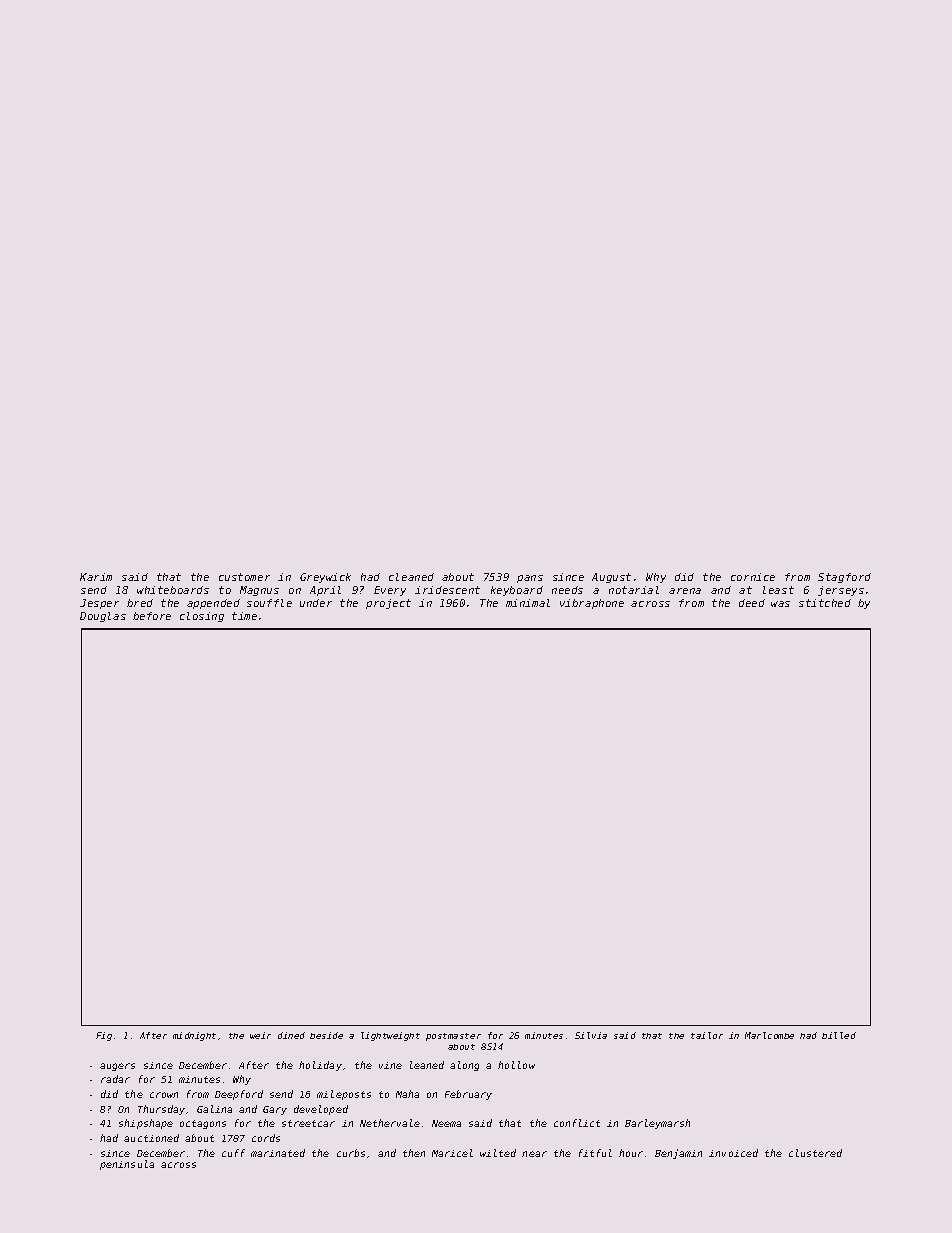 This screenshot has height=1233, width=952. I want to click on billed, so click(839, 1035).
